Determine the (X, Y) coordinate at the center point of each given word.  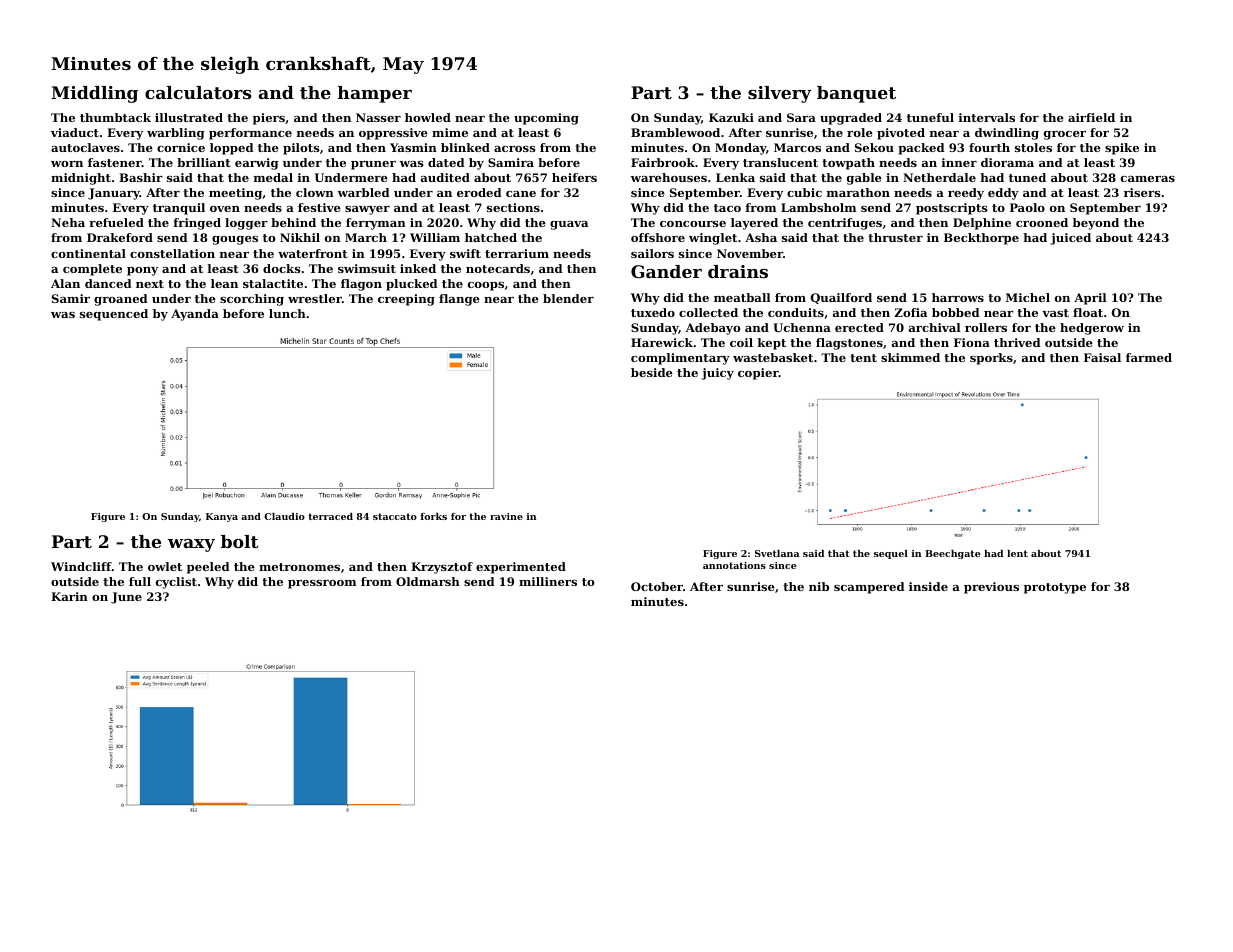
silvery (779, 94)
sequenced (114, 315)
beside (652, 372)
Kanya (222, 517)
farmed (1149, 357)
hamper (375, 94)
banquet (856, 94)
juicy (717, 374)
